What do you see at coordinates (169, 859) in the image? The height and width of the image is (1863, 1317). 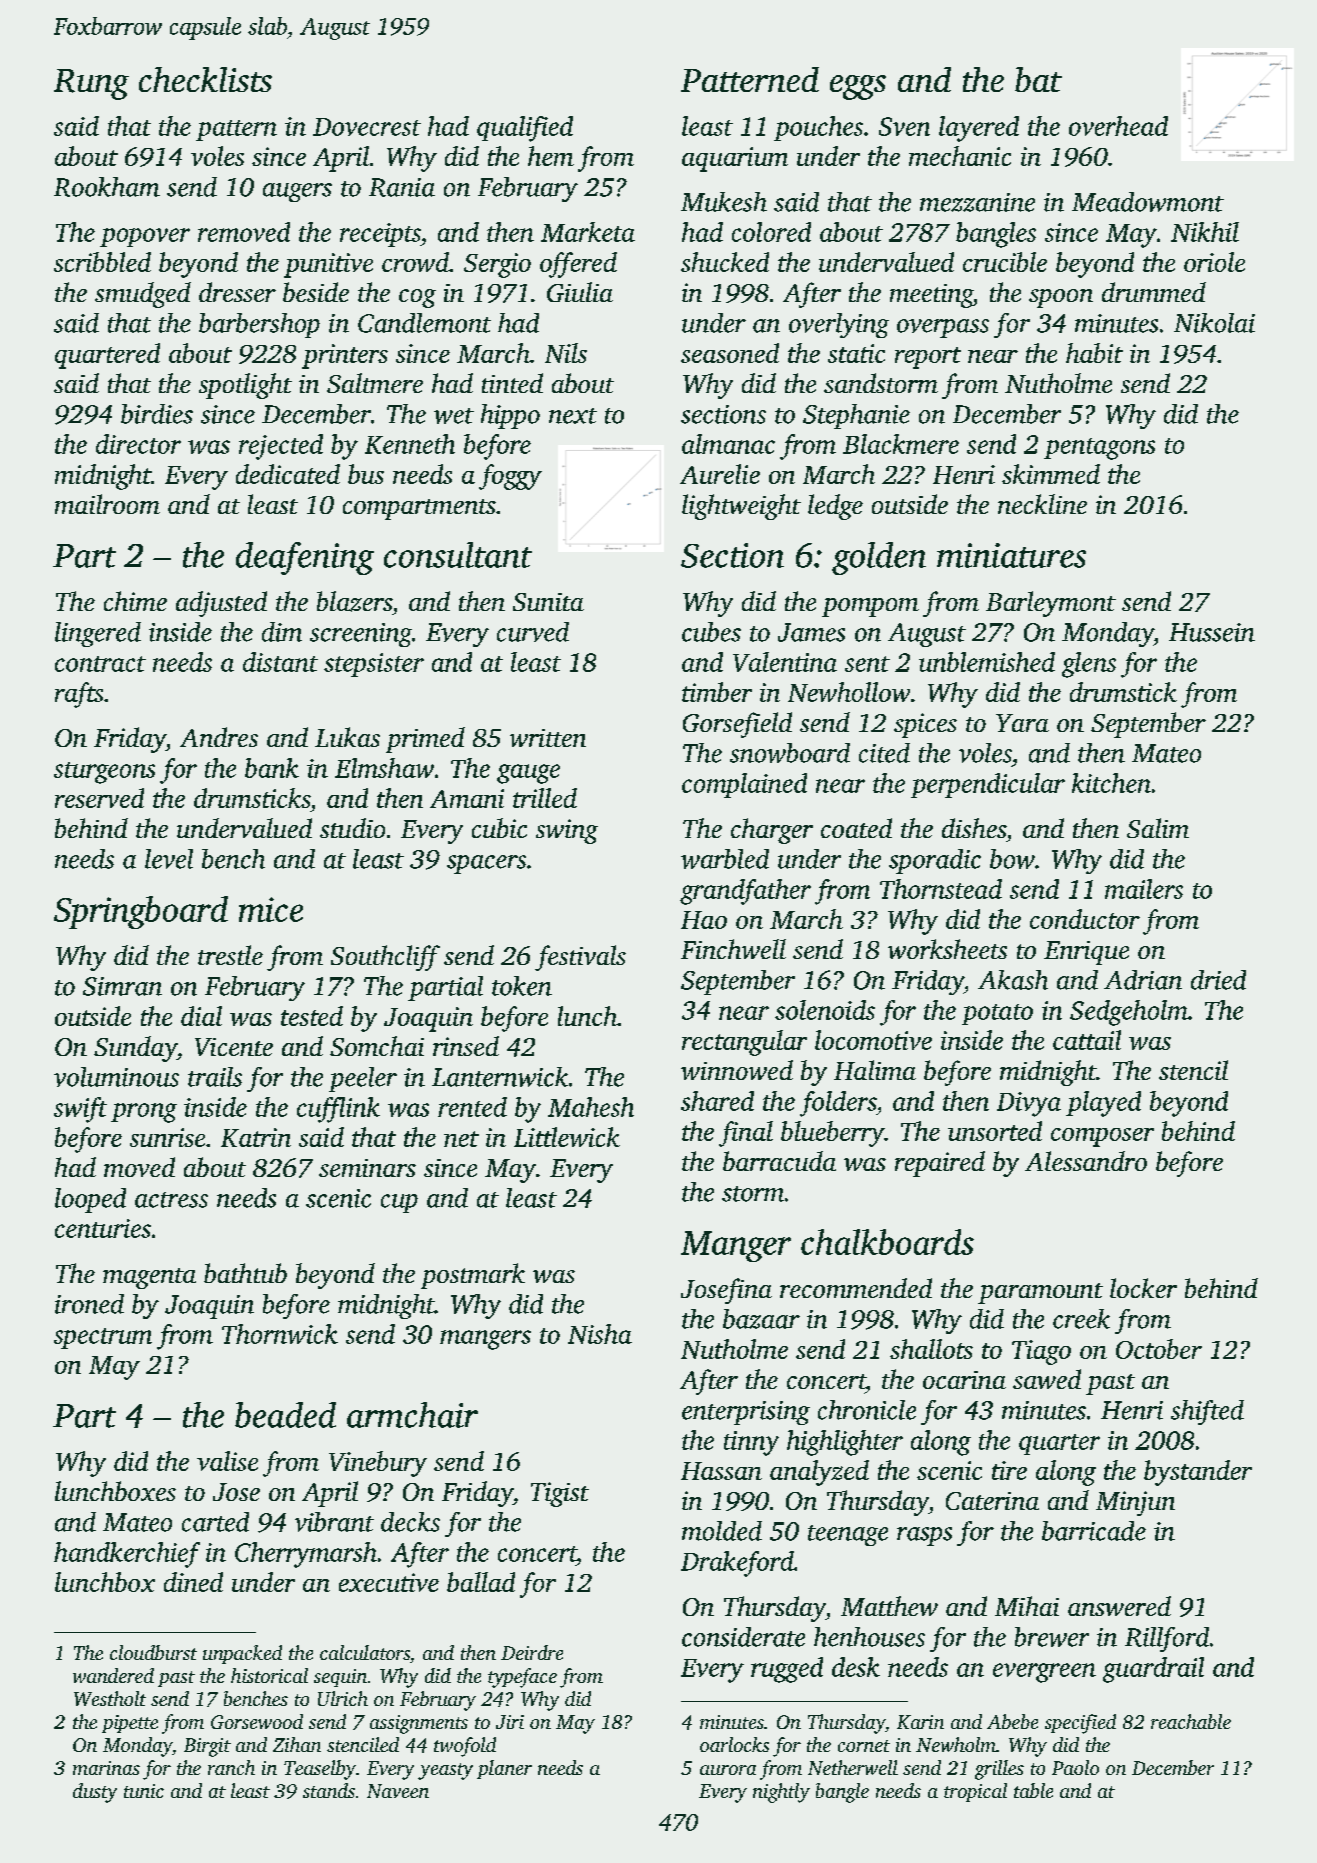 I see `level` at bounding box center [169, 859].
